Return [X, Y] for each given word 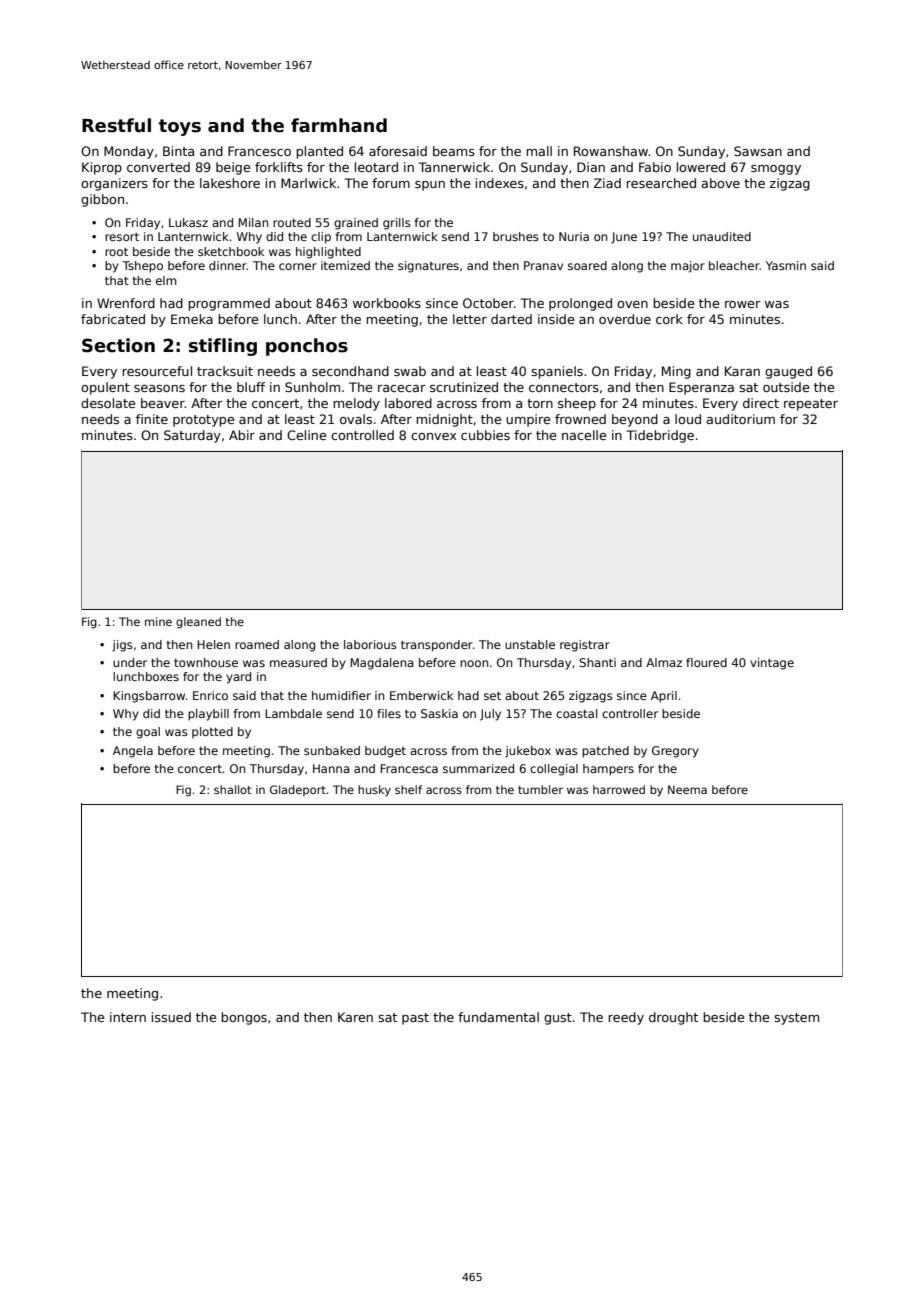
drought [673, 1018]
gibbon [102, 200]
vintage [772, 664]
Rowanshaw [611, 151]
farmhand [339, 125]
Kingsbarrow [149, 697]
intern [128, 1017]
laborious [370, 644]
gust [558, 1019]
